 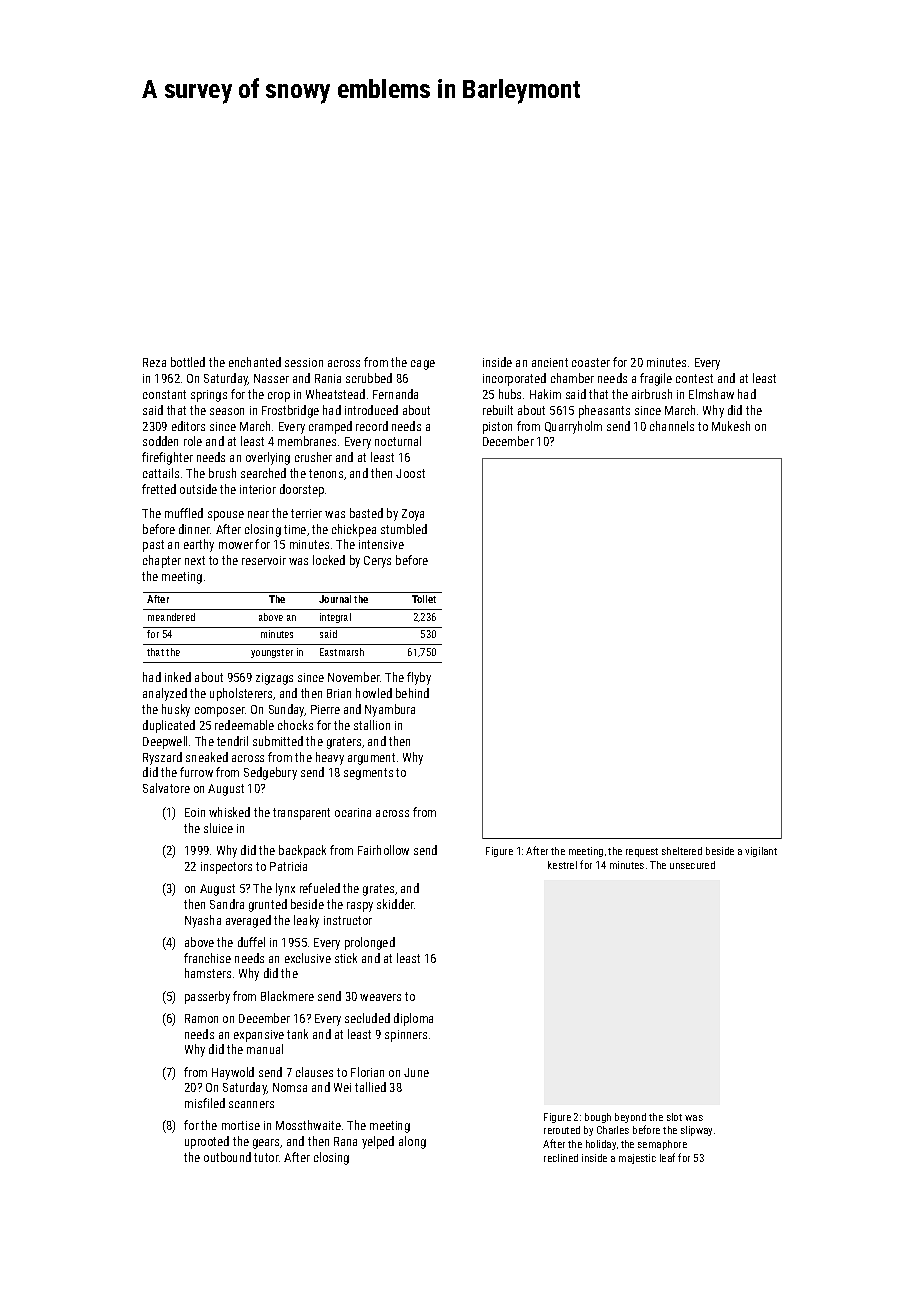 What do you see at coordinates (329, 560) in the screenshot?
I see `locked` at bounding box center [329, 560].
